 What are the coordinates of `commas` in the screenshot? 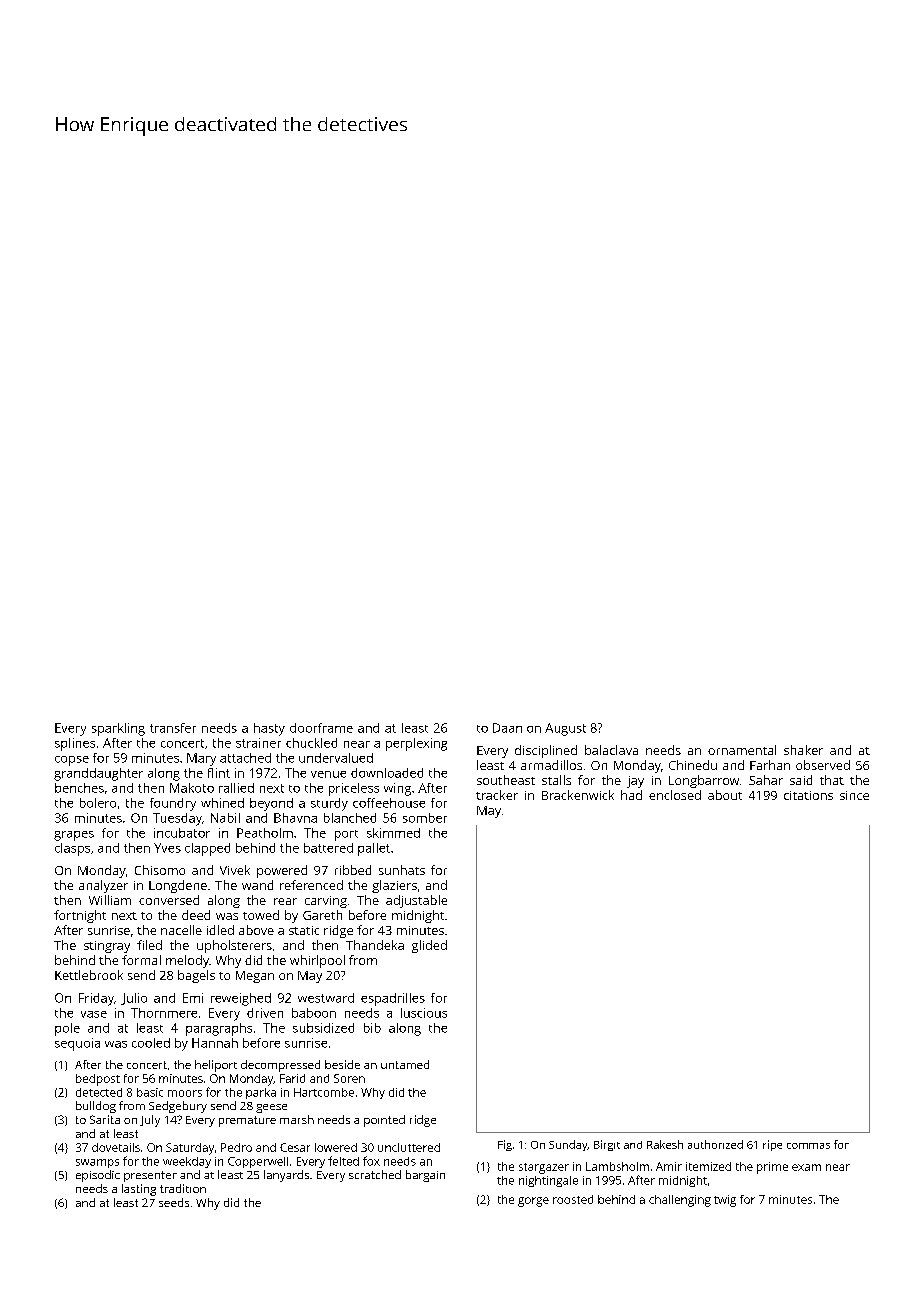 It's located at (808, 1146).
